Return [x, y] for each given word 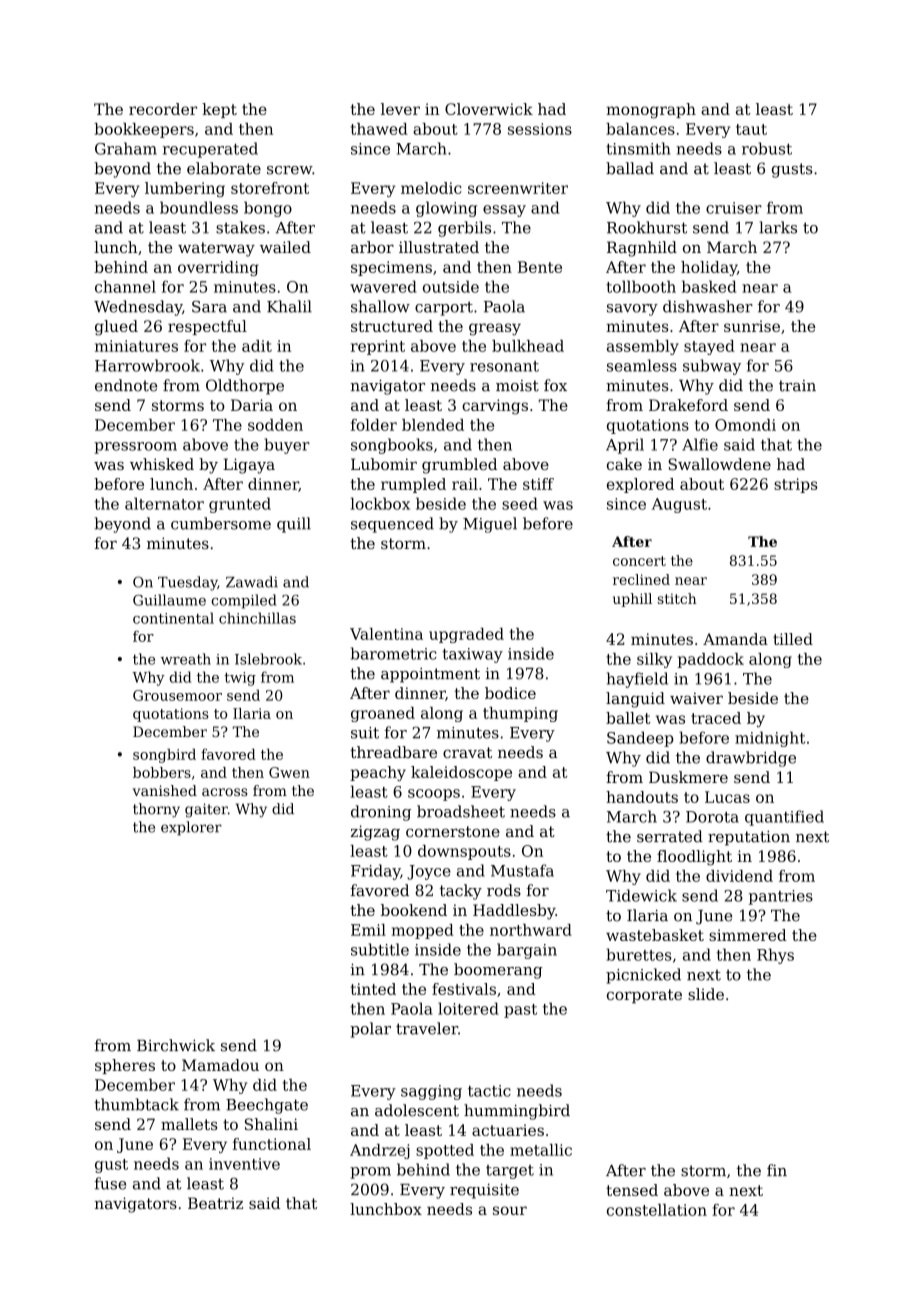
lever [400, 109]
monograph [651, 111]
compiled [243, 601]
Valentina [386, 634]
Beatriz [215, 1203]
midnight [770, 739]
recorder [163, 109]
